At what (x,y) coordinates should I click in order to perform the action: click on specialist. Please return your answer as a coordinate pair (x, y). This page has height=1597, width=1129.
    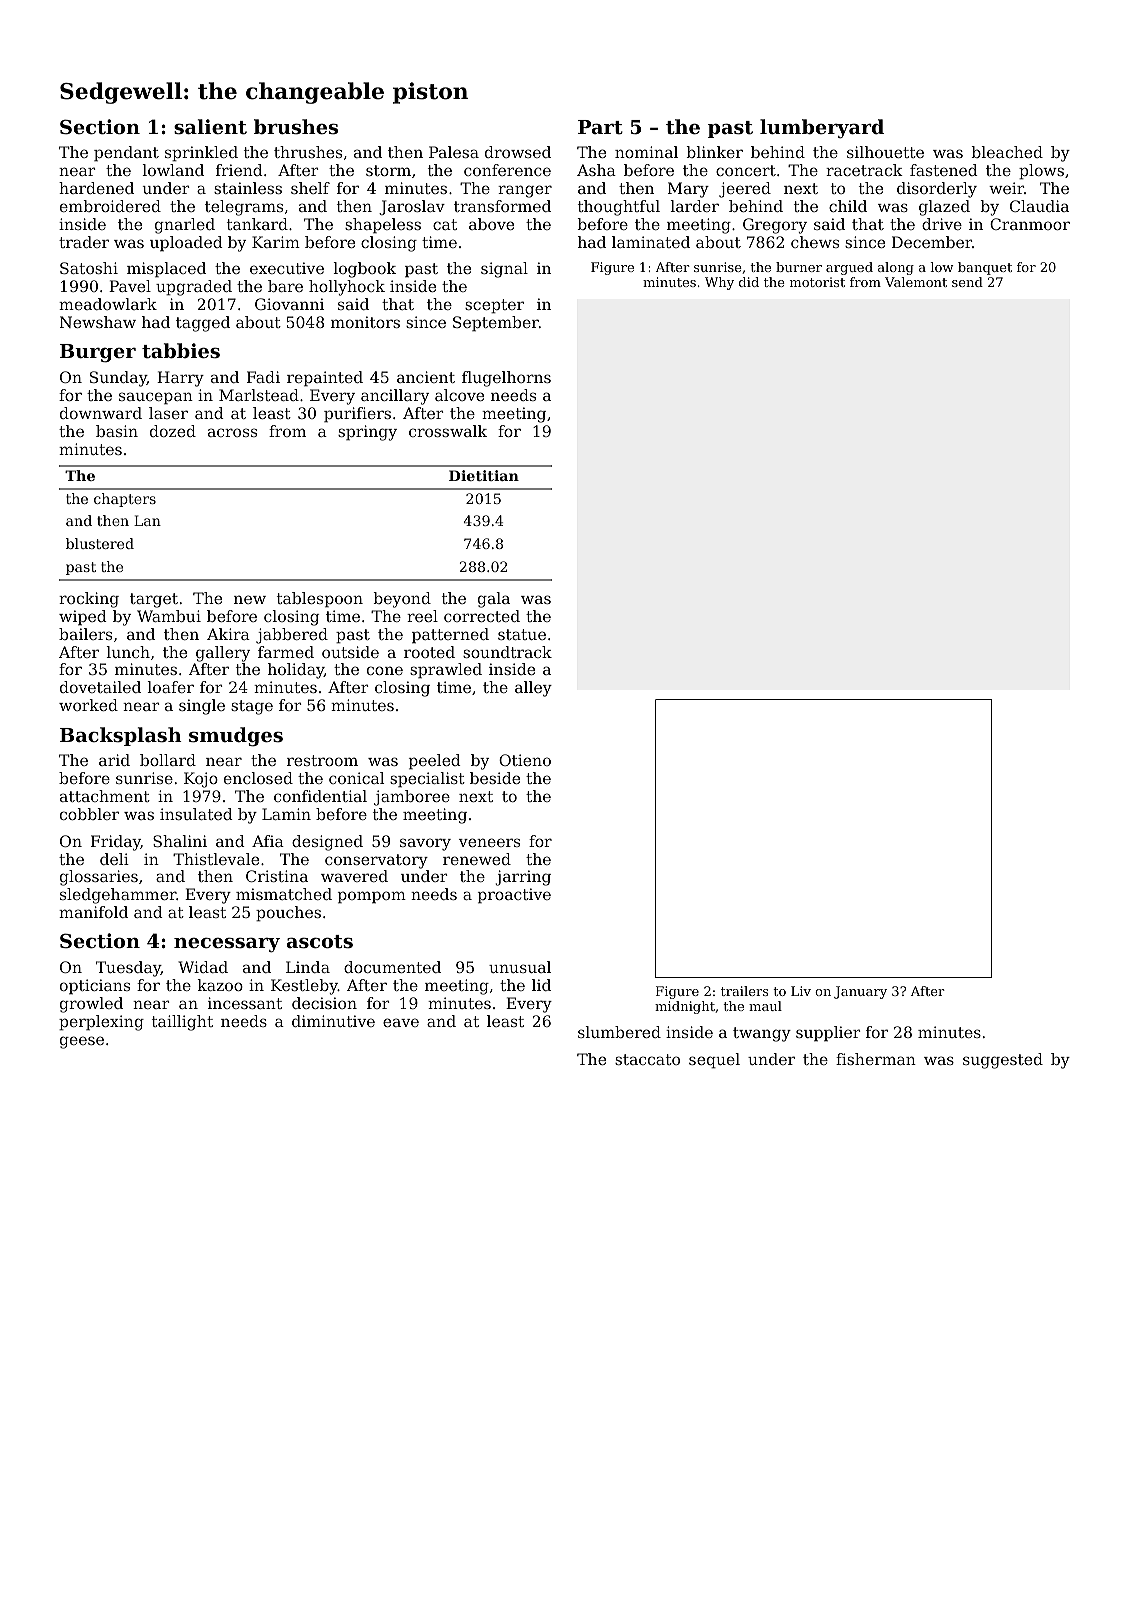
    Looking at the image, I should click on (427, 780).
